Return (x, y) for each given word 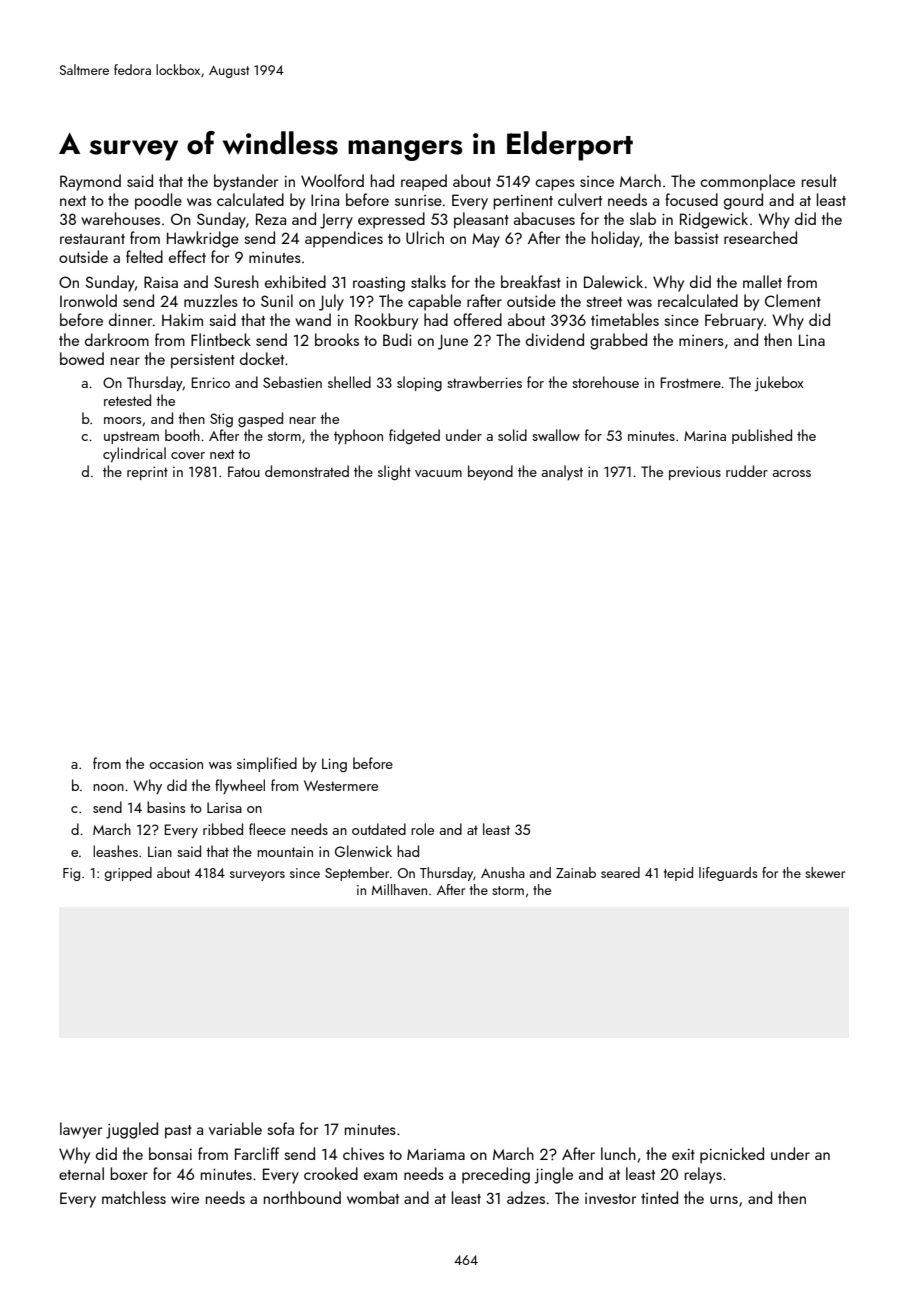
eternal (81, 1173)
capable (434, 302)
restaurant (92, 239)
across (791, 473)
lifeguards (728, 874)
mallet (762, 281)
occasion (176, 763)
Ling (334, 765)
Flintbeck (221, 339)
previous (695, 473)
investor (610, 1198)
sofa (280, 1128)
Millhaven (399, 889)
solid (512, 435)
